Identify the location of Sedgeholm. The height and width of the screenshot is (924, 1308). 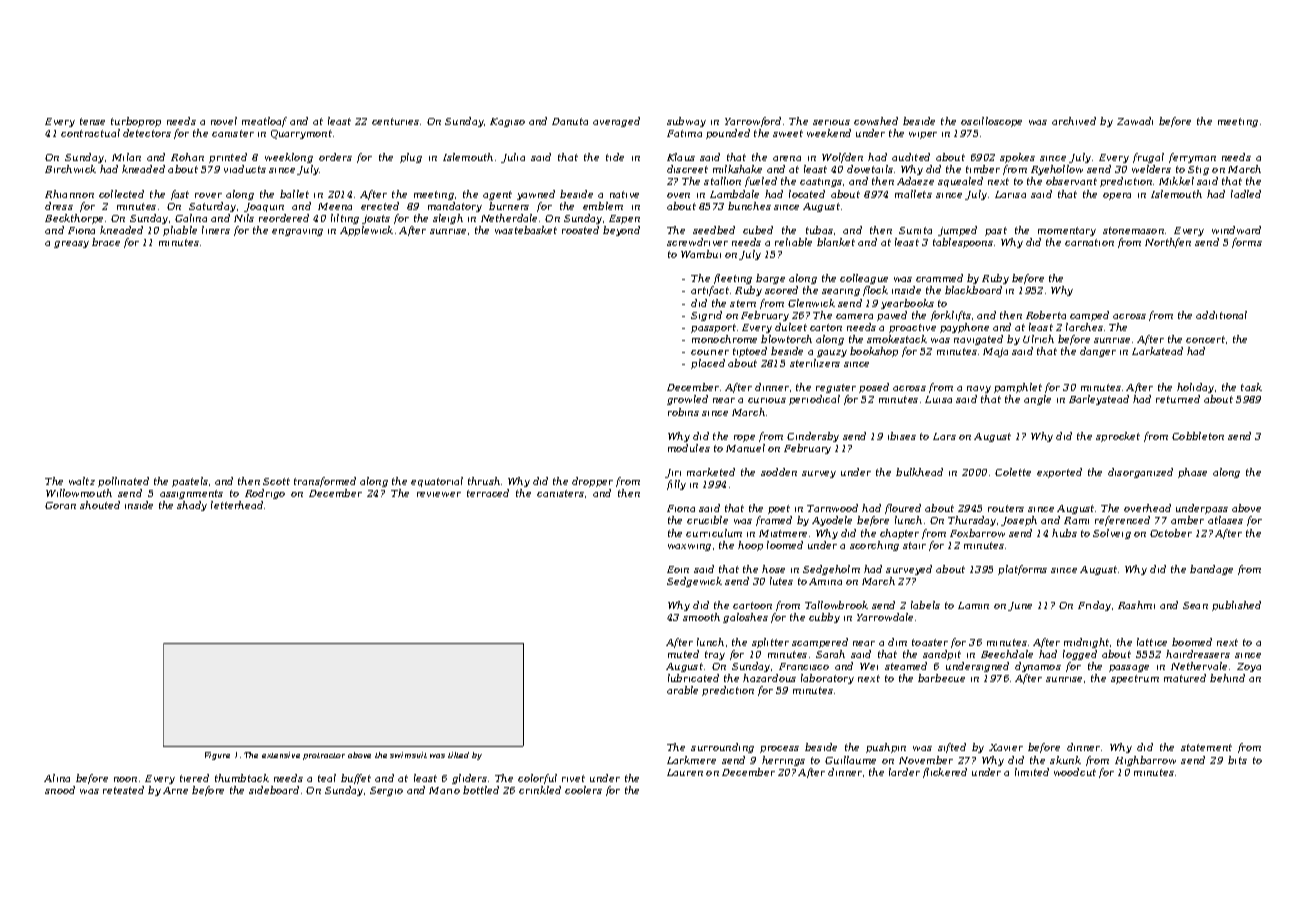
(831, 570).
